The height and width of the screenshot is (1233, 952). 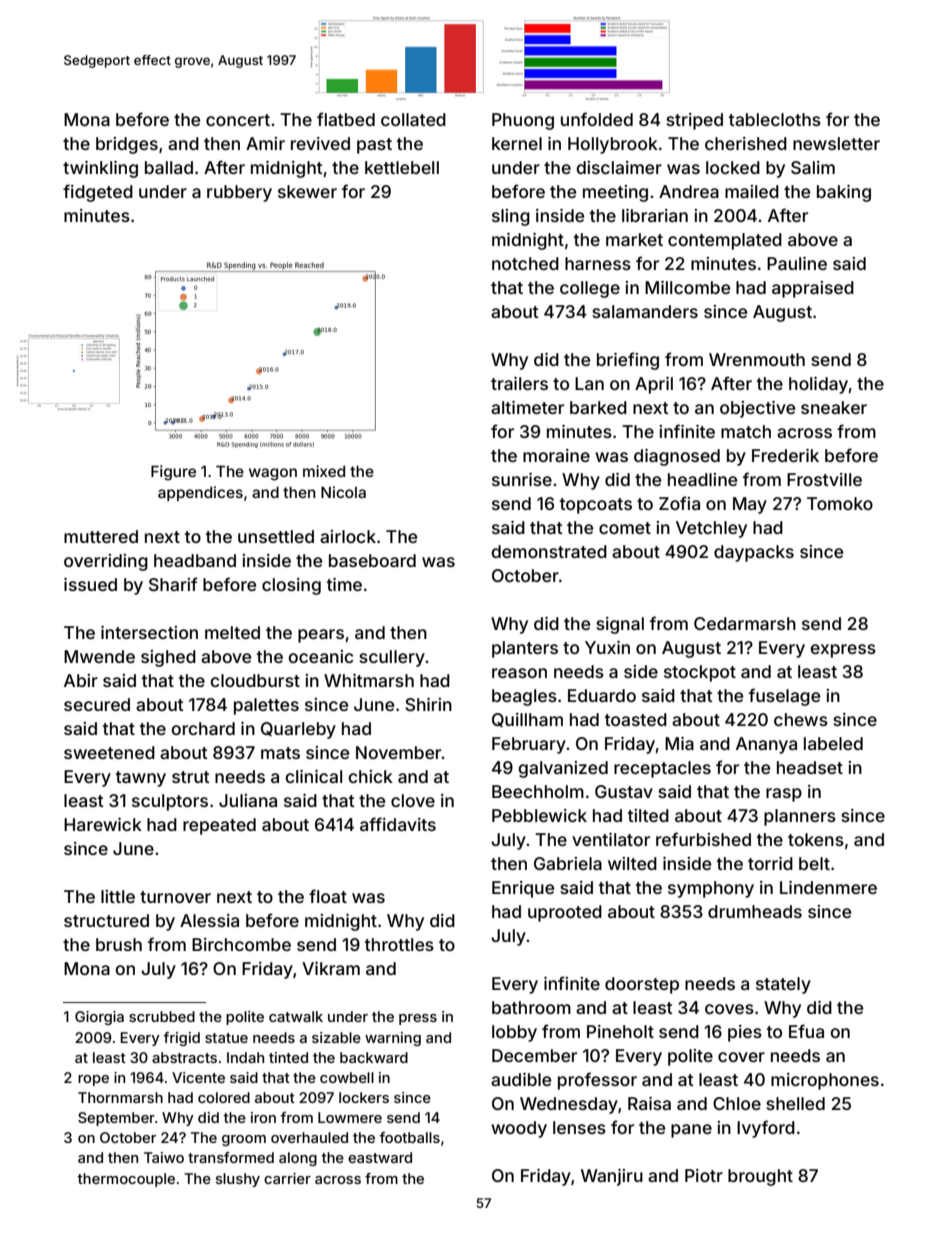 I want to click on sling, so click(x=511, y=217).
